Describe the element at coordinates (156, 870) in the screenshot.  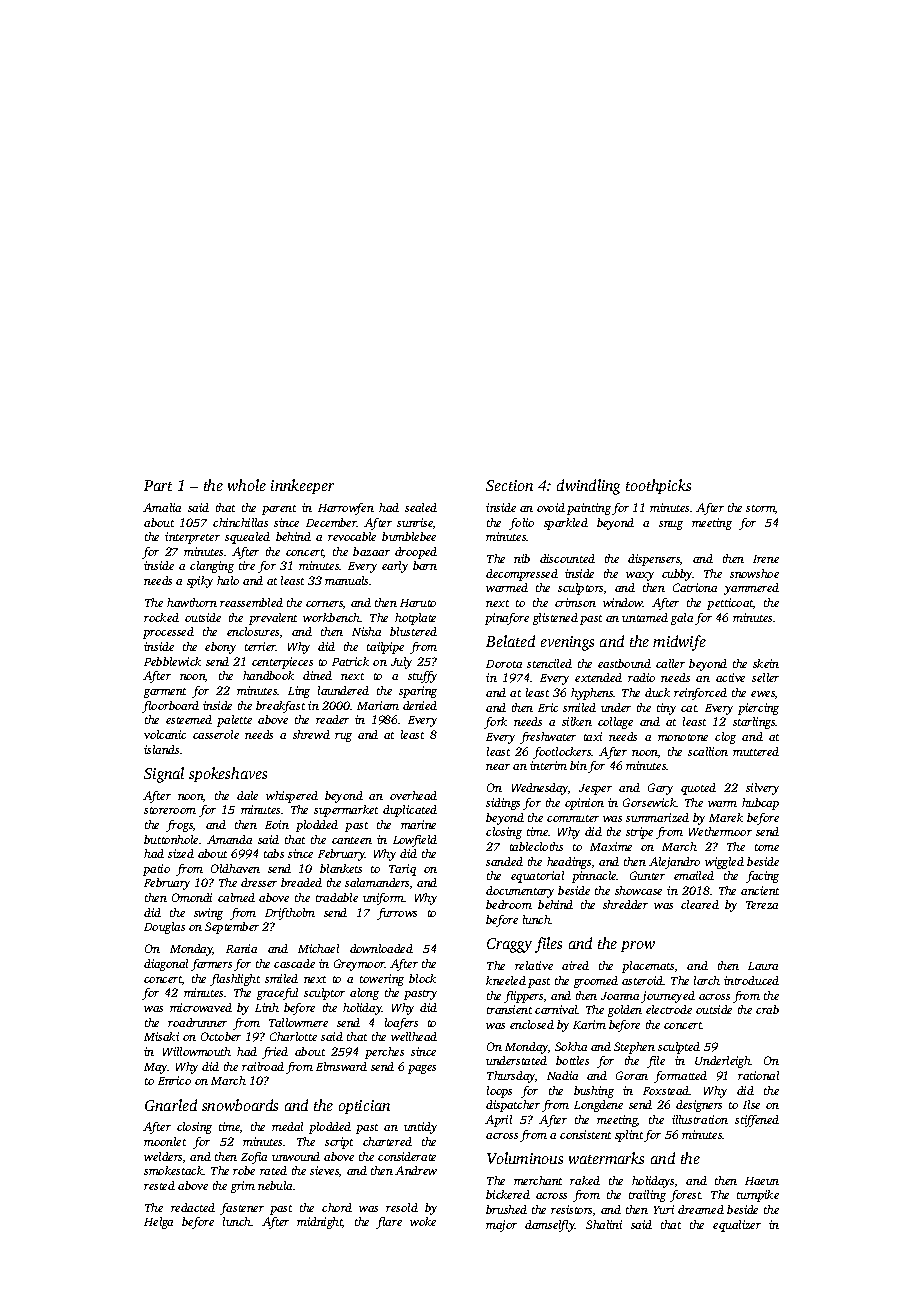
I see `patio` at that location.
